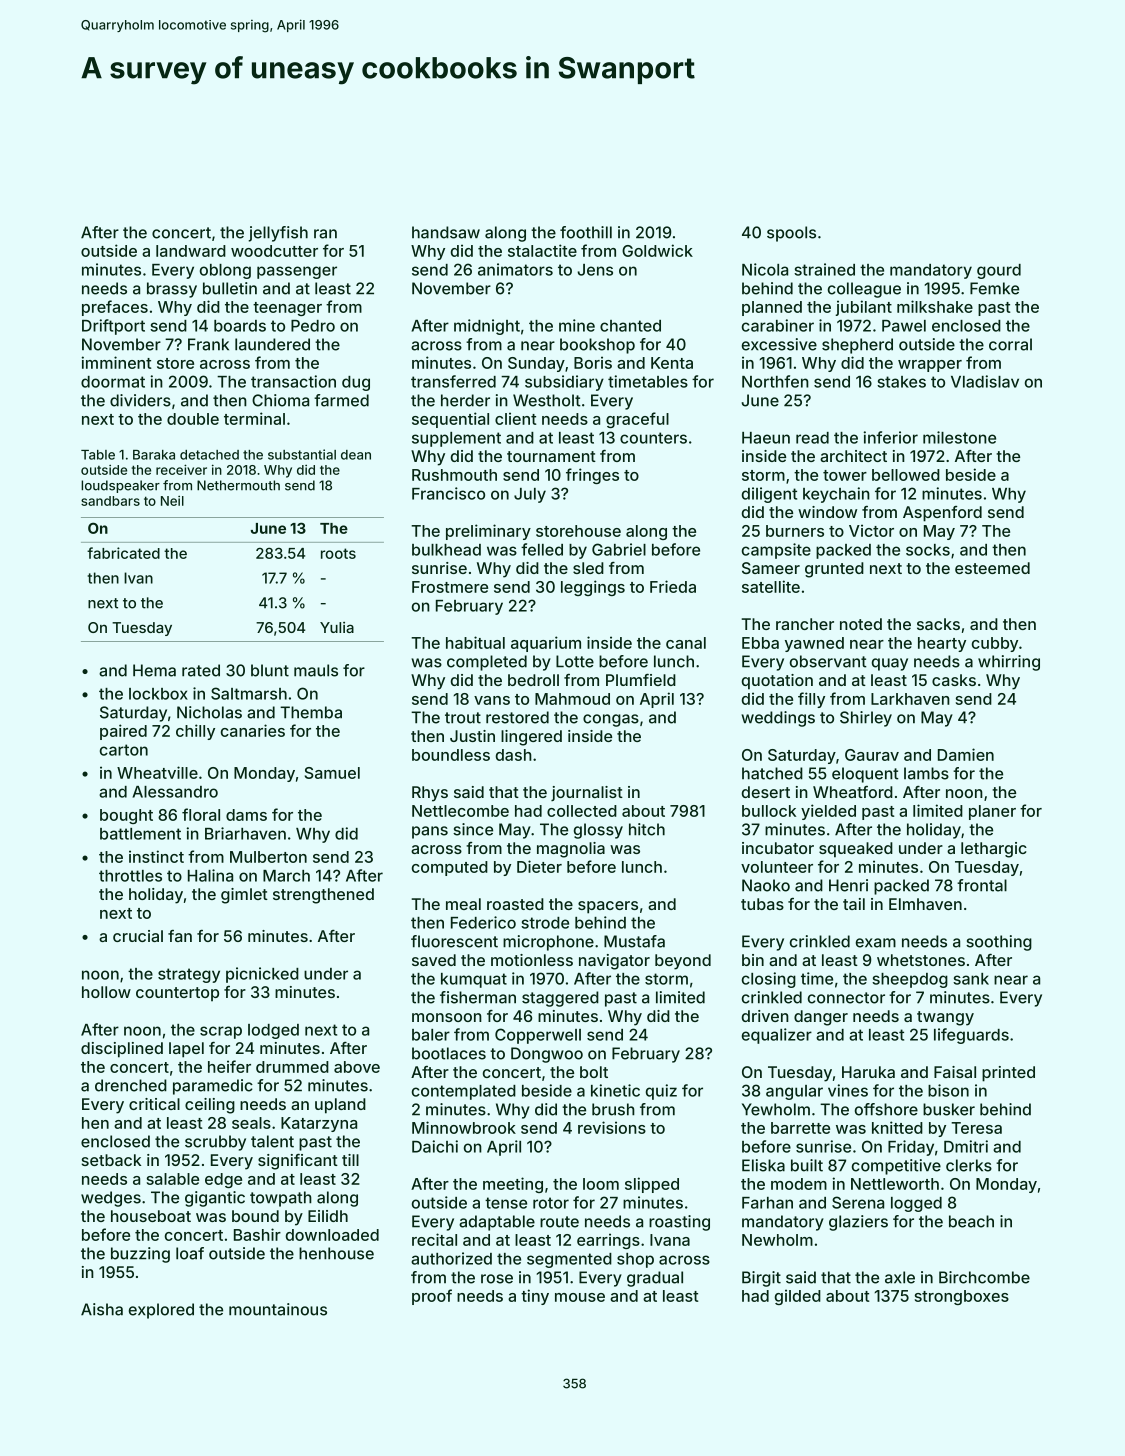 The image size is (1125, 1456). What do you see at coordinates (140, 834) in the page?
I see `battlement` at bounding box center [140, 834].
